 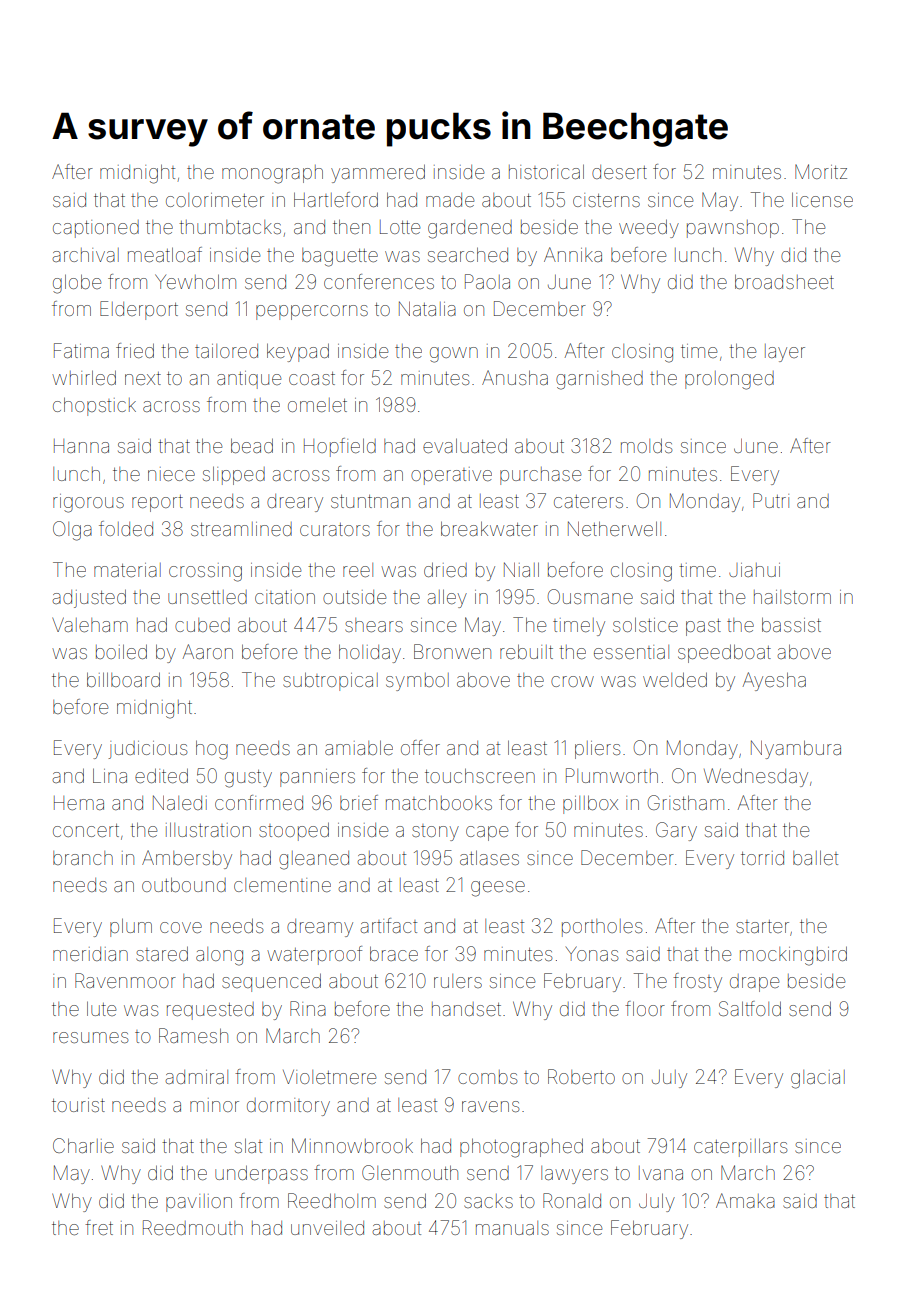 What do you see at coordinates (86, 255) in the page?
I see `archival` at bounding box center [86, 255].
